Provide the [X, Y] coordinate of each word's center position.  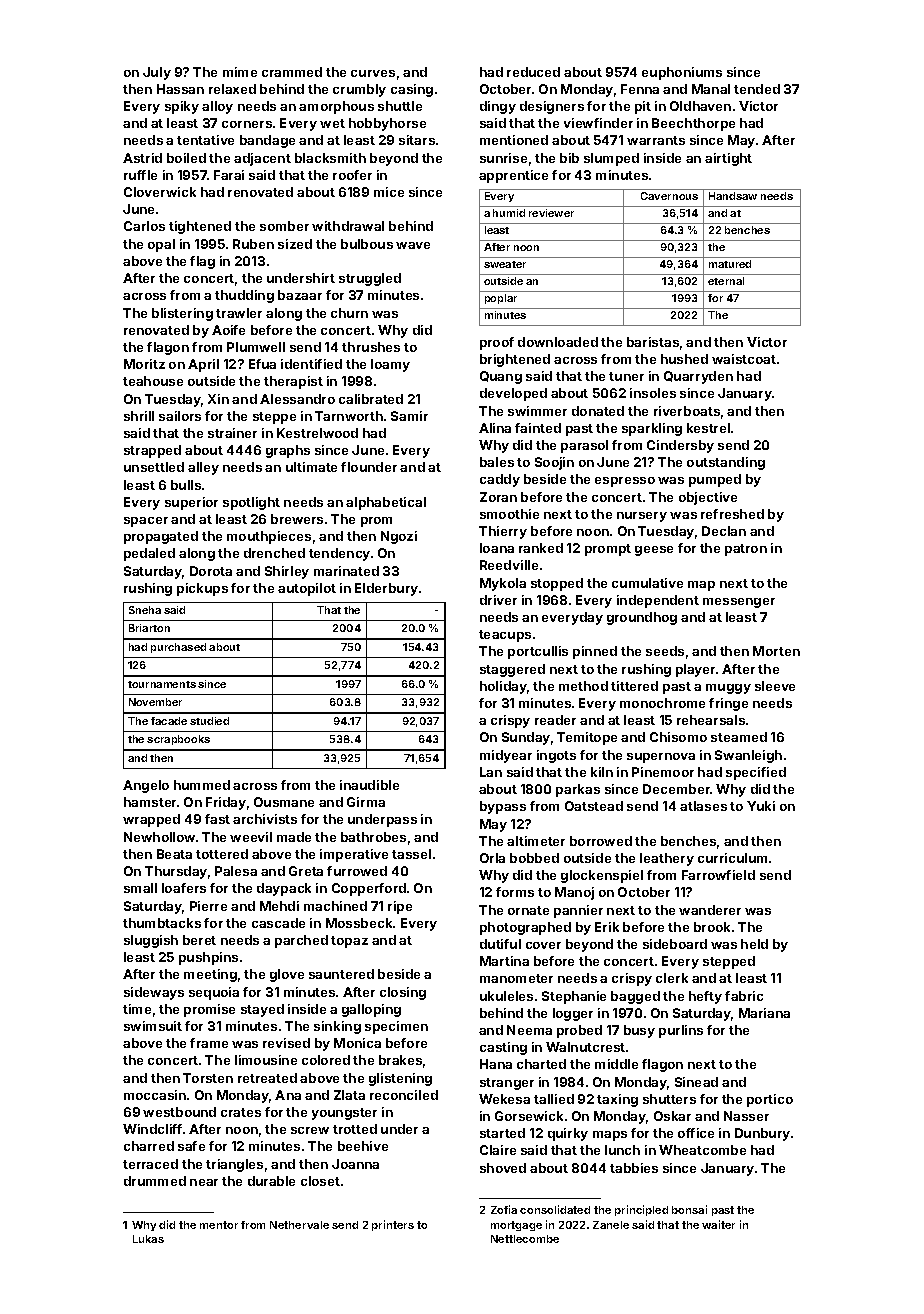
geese [654, 551]
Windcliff [152, 1129]
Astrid [142, 158]
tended [757, 89]
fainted [538, 428]
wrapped [151, 820]
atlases [703, 806]
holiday [503, 687]
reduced [533, 72]
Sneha [145, 610]
